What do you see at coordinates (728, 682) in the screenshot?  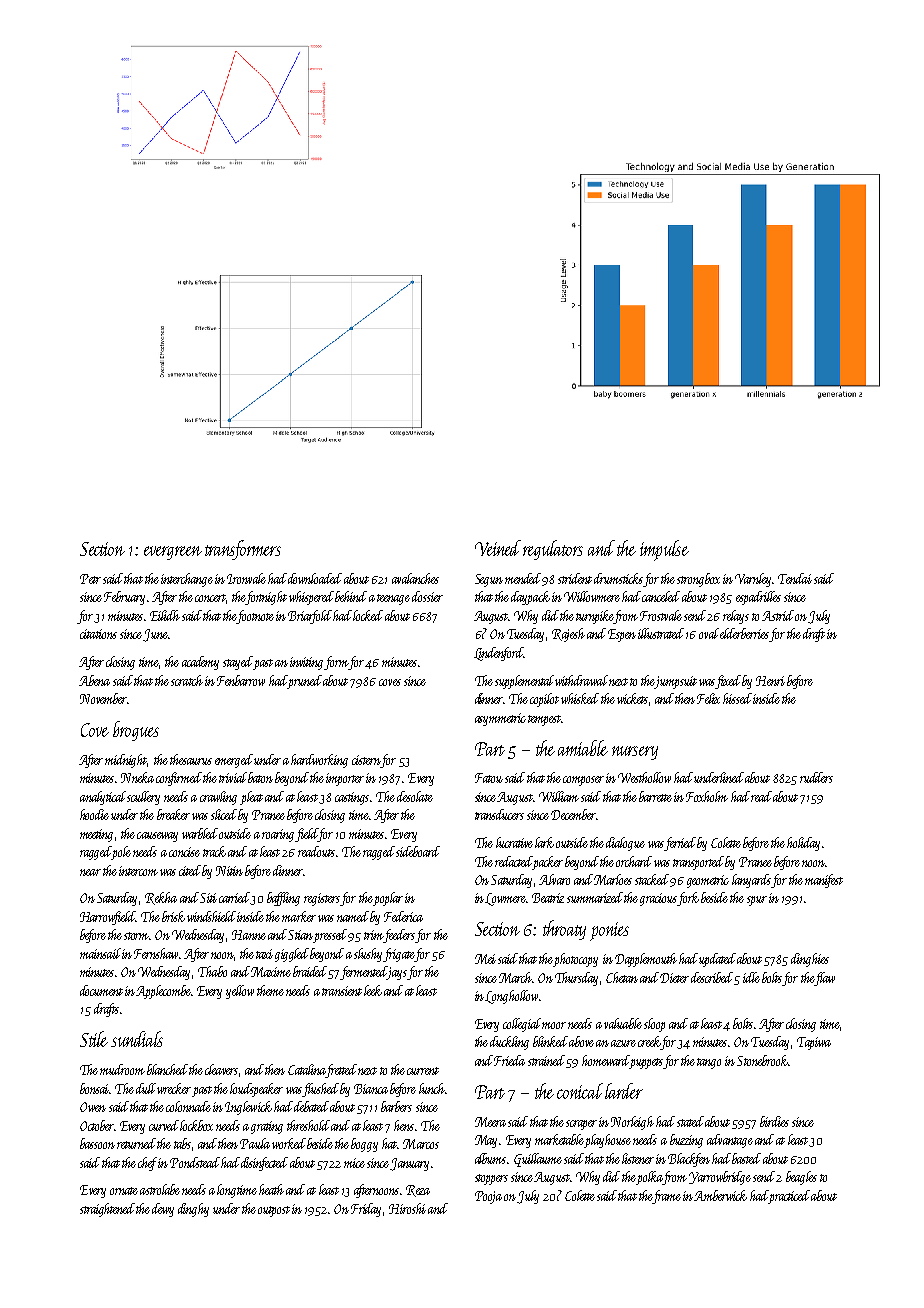 I see `fixed` at bounding box center [728, 682].
